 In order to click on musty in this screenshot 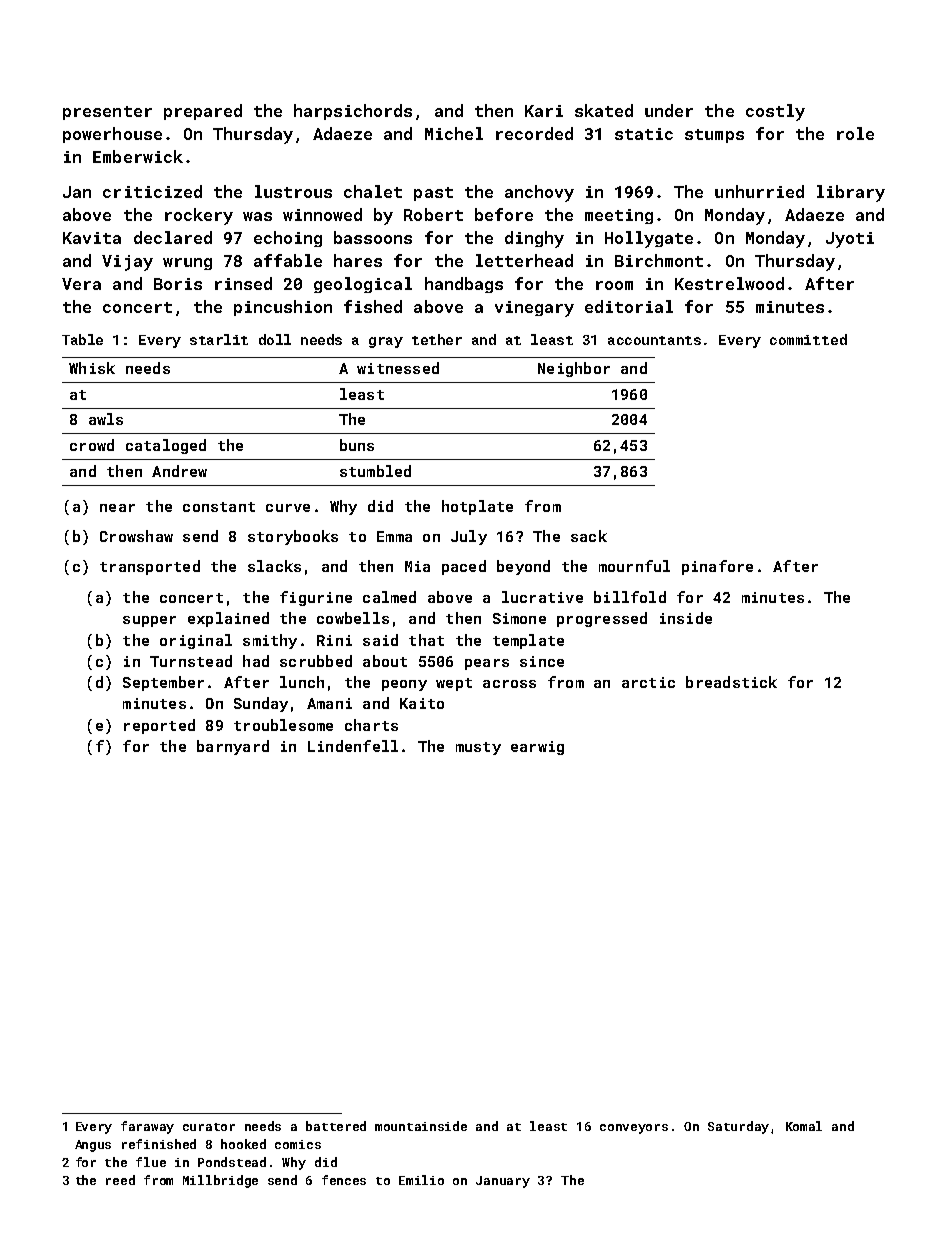, I will do `click(478, 748)`.
